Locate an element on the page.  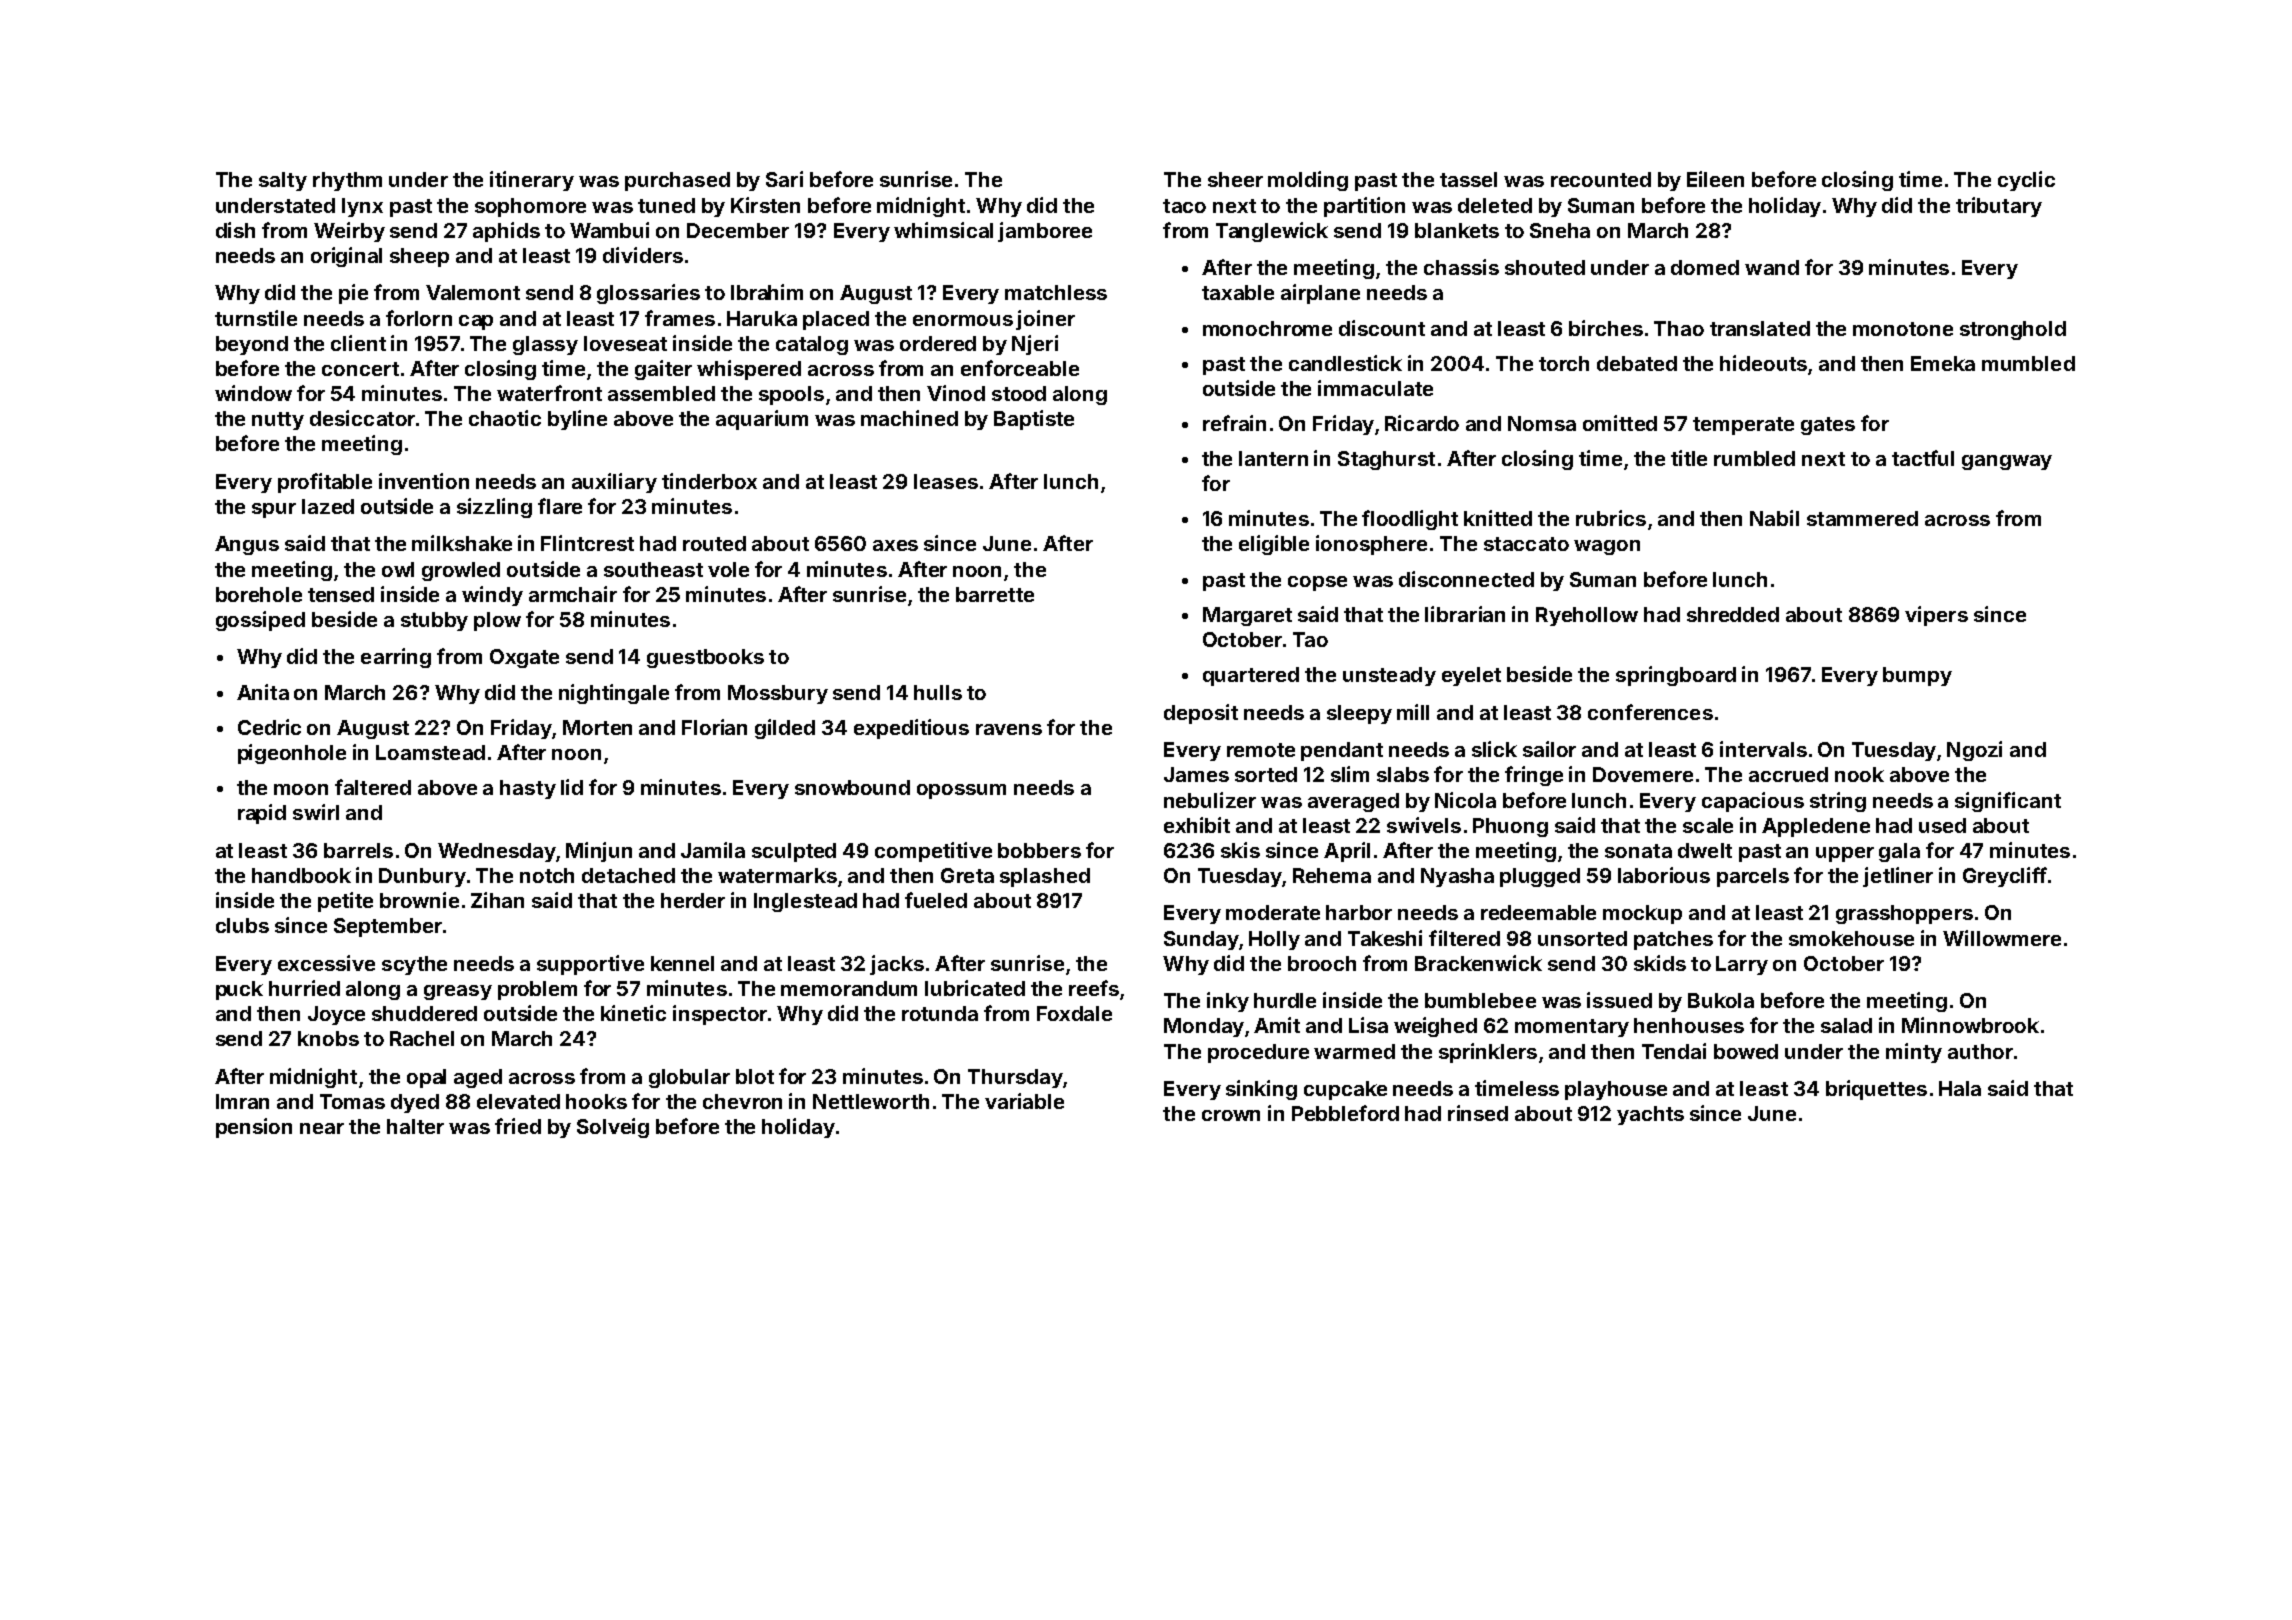
fried is located at coordinates (518, 1126).
